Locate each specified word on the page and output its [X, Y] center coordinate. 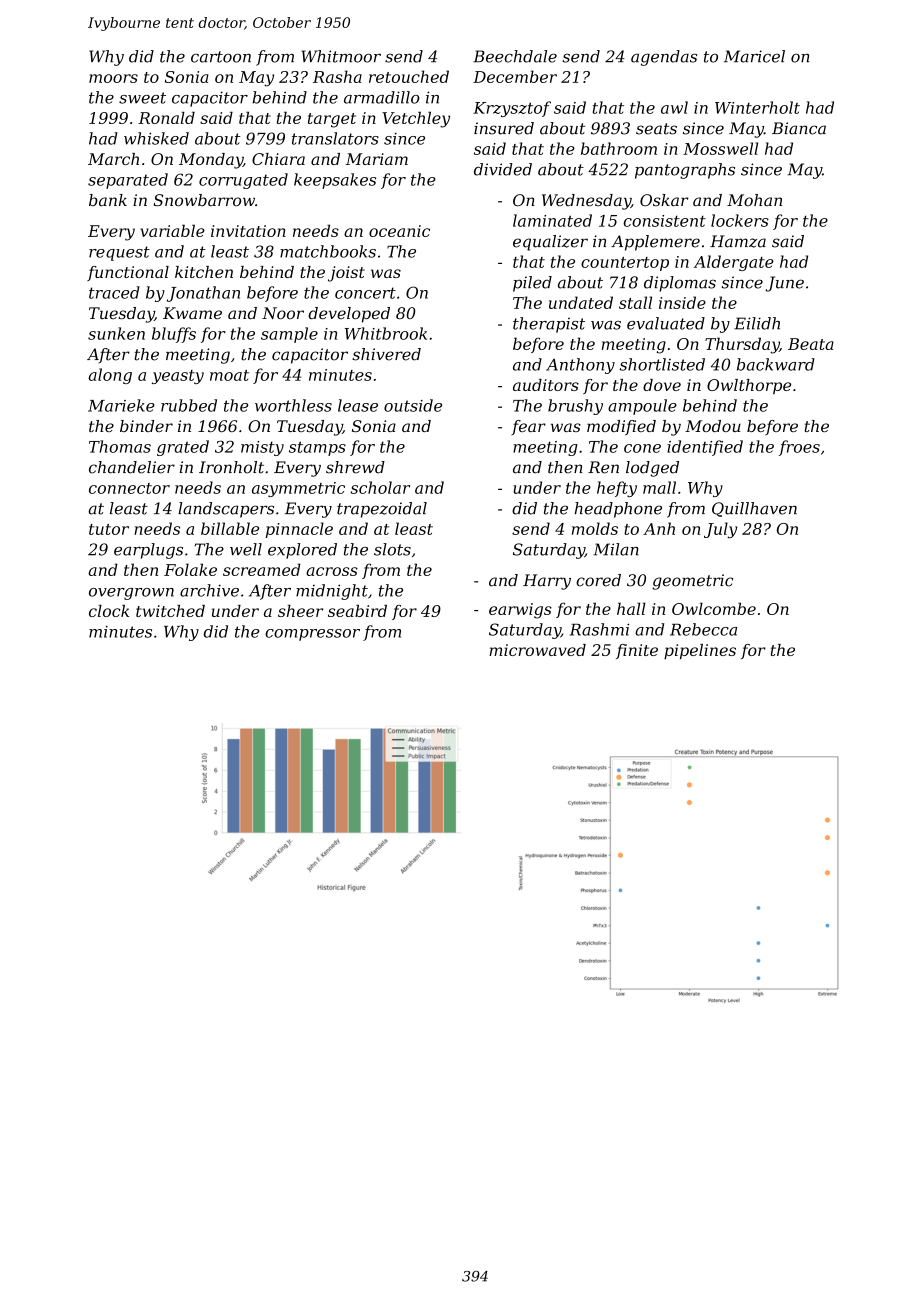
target [332, 120]
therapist [549, 325]
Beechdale [515, 56]
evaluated [666, 323]
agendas [664, 58]
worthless [293, 405]
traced [114, 292]
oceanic [399, 231]
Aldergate [734, 263]
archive [209, 590]
